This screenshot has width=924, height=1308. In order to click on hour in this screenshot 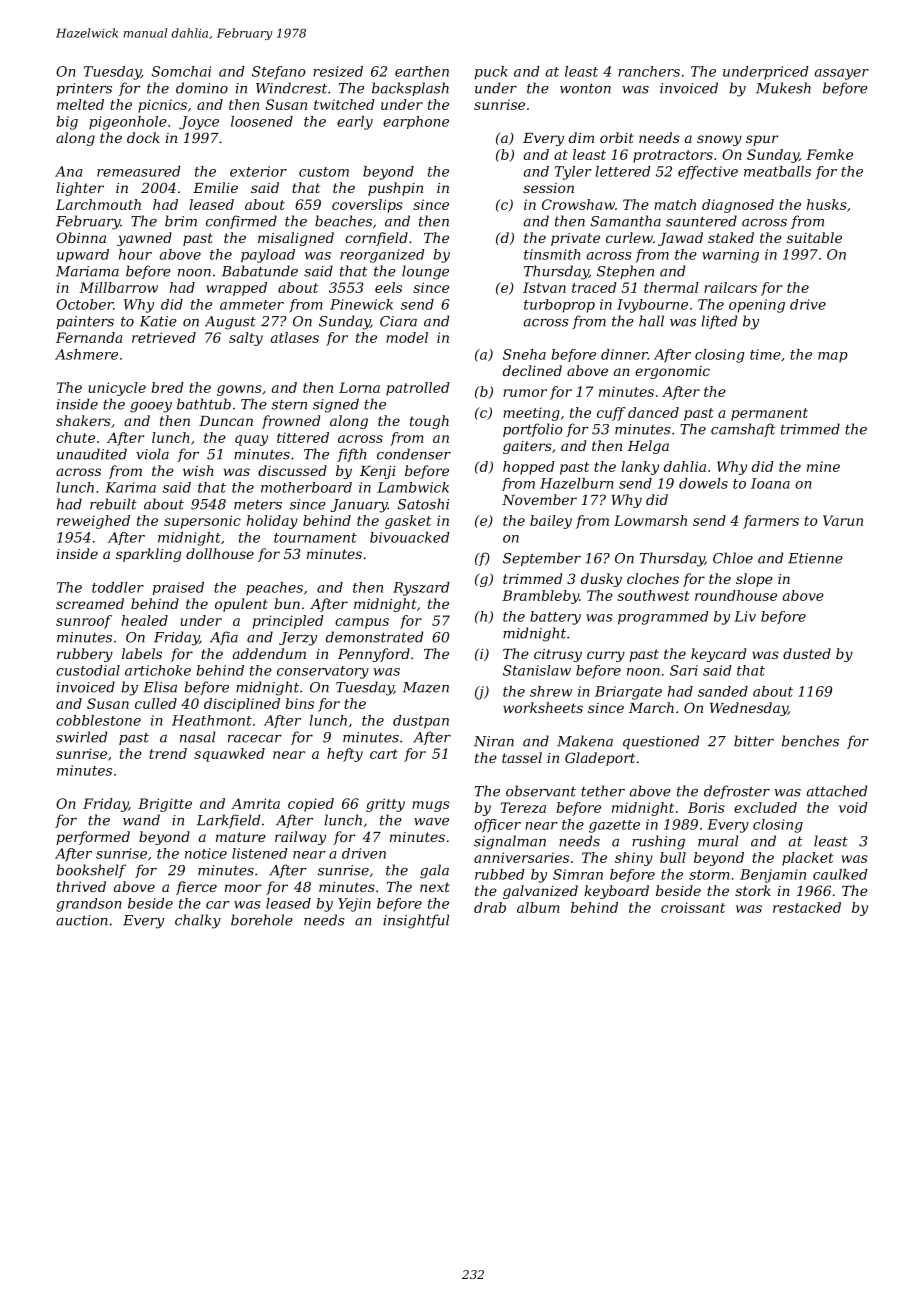, I will do `click(135, 254)`.
